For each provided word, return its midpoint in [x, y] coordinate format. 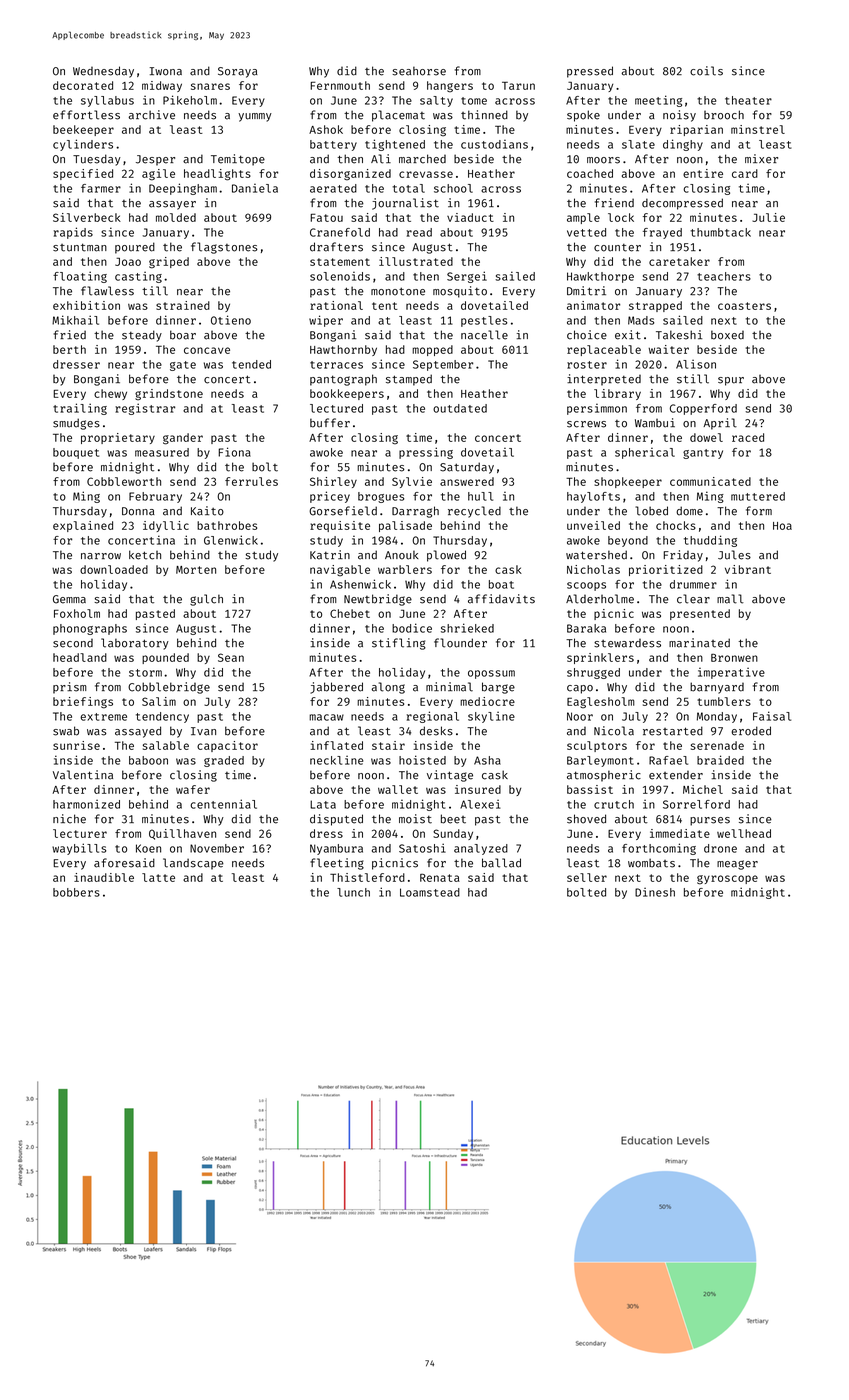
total [409, 188]
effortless [86, 115]
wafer [193, 789]
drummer [693, 584]
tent [385, 306]
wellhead [744, 833]
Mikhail [75, 320]
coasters [744, 306]
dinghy [683, 145]
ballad [501, 863]
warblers [405, 569]
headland [80, 657]
